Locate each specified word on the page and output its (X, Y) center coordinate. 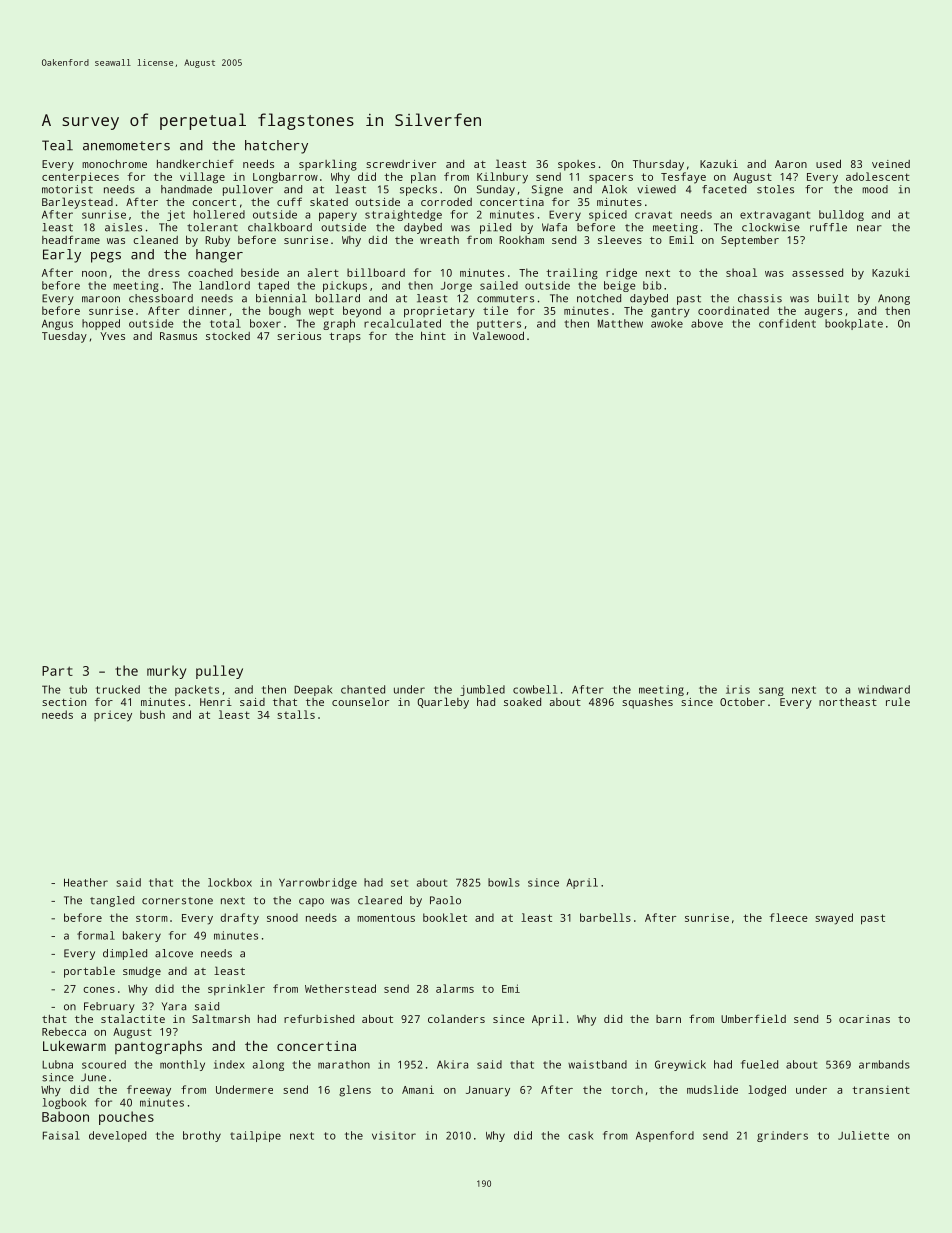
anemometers (126, 146)
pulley (219, 672)
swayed (834, 919)
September (750, 241)
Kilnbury (502, 178)
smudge (142, 972)
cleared (380, 900)
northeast (848, 702)
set (399, 883)
